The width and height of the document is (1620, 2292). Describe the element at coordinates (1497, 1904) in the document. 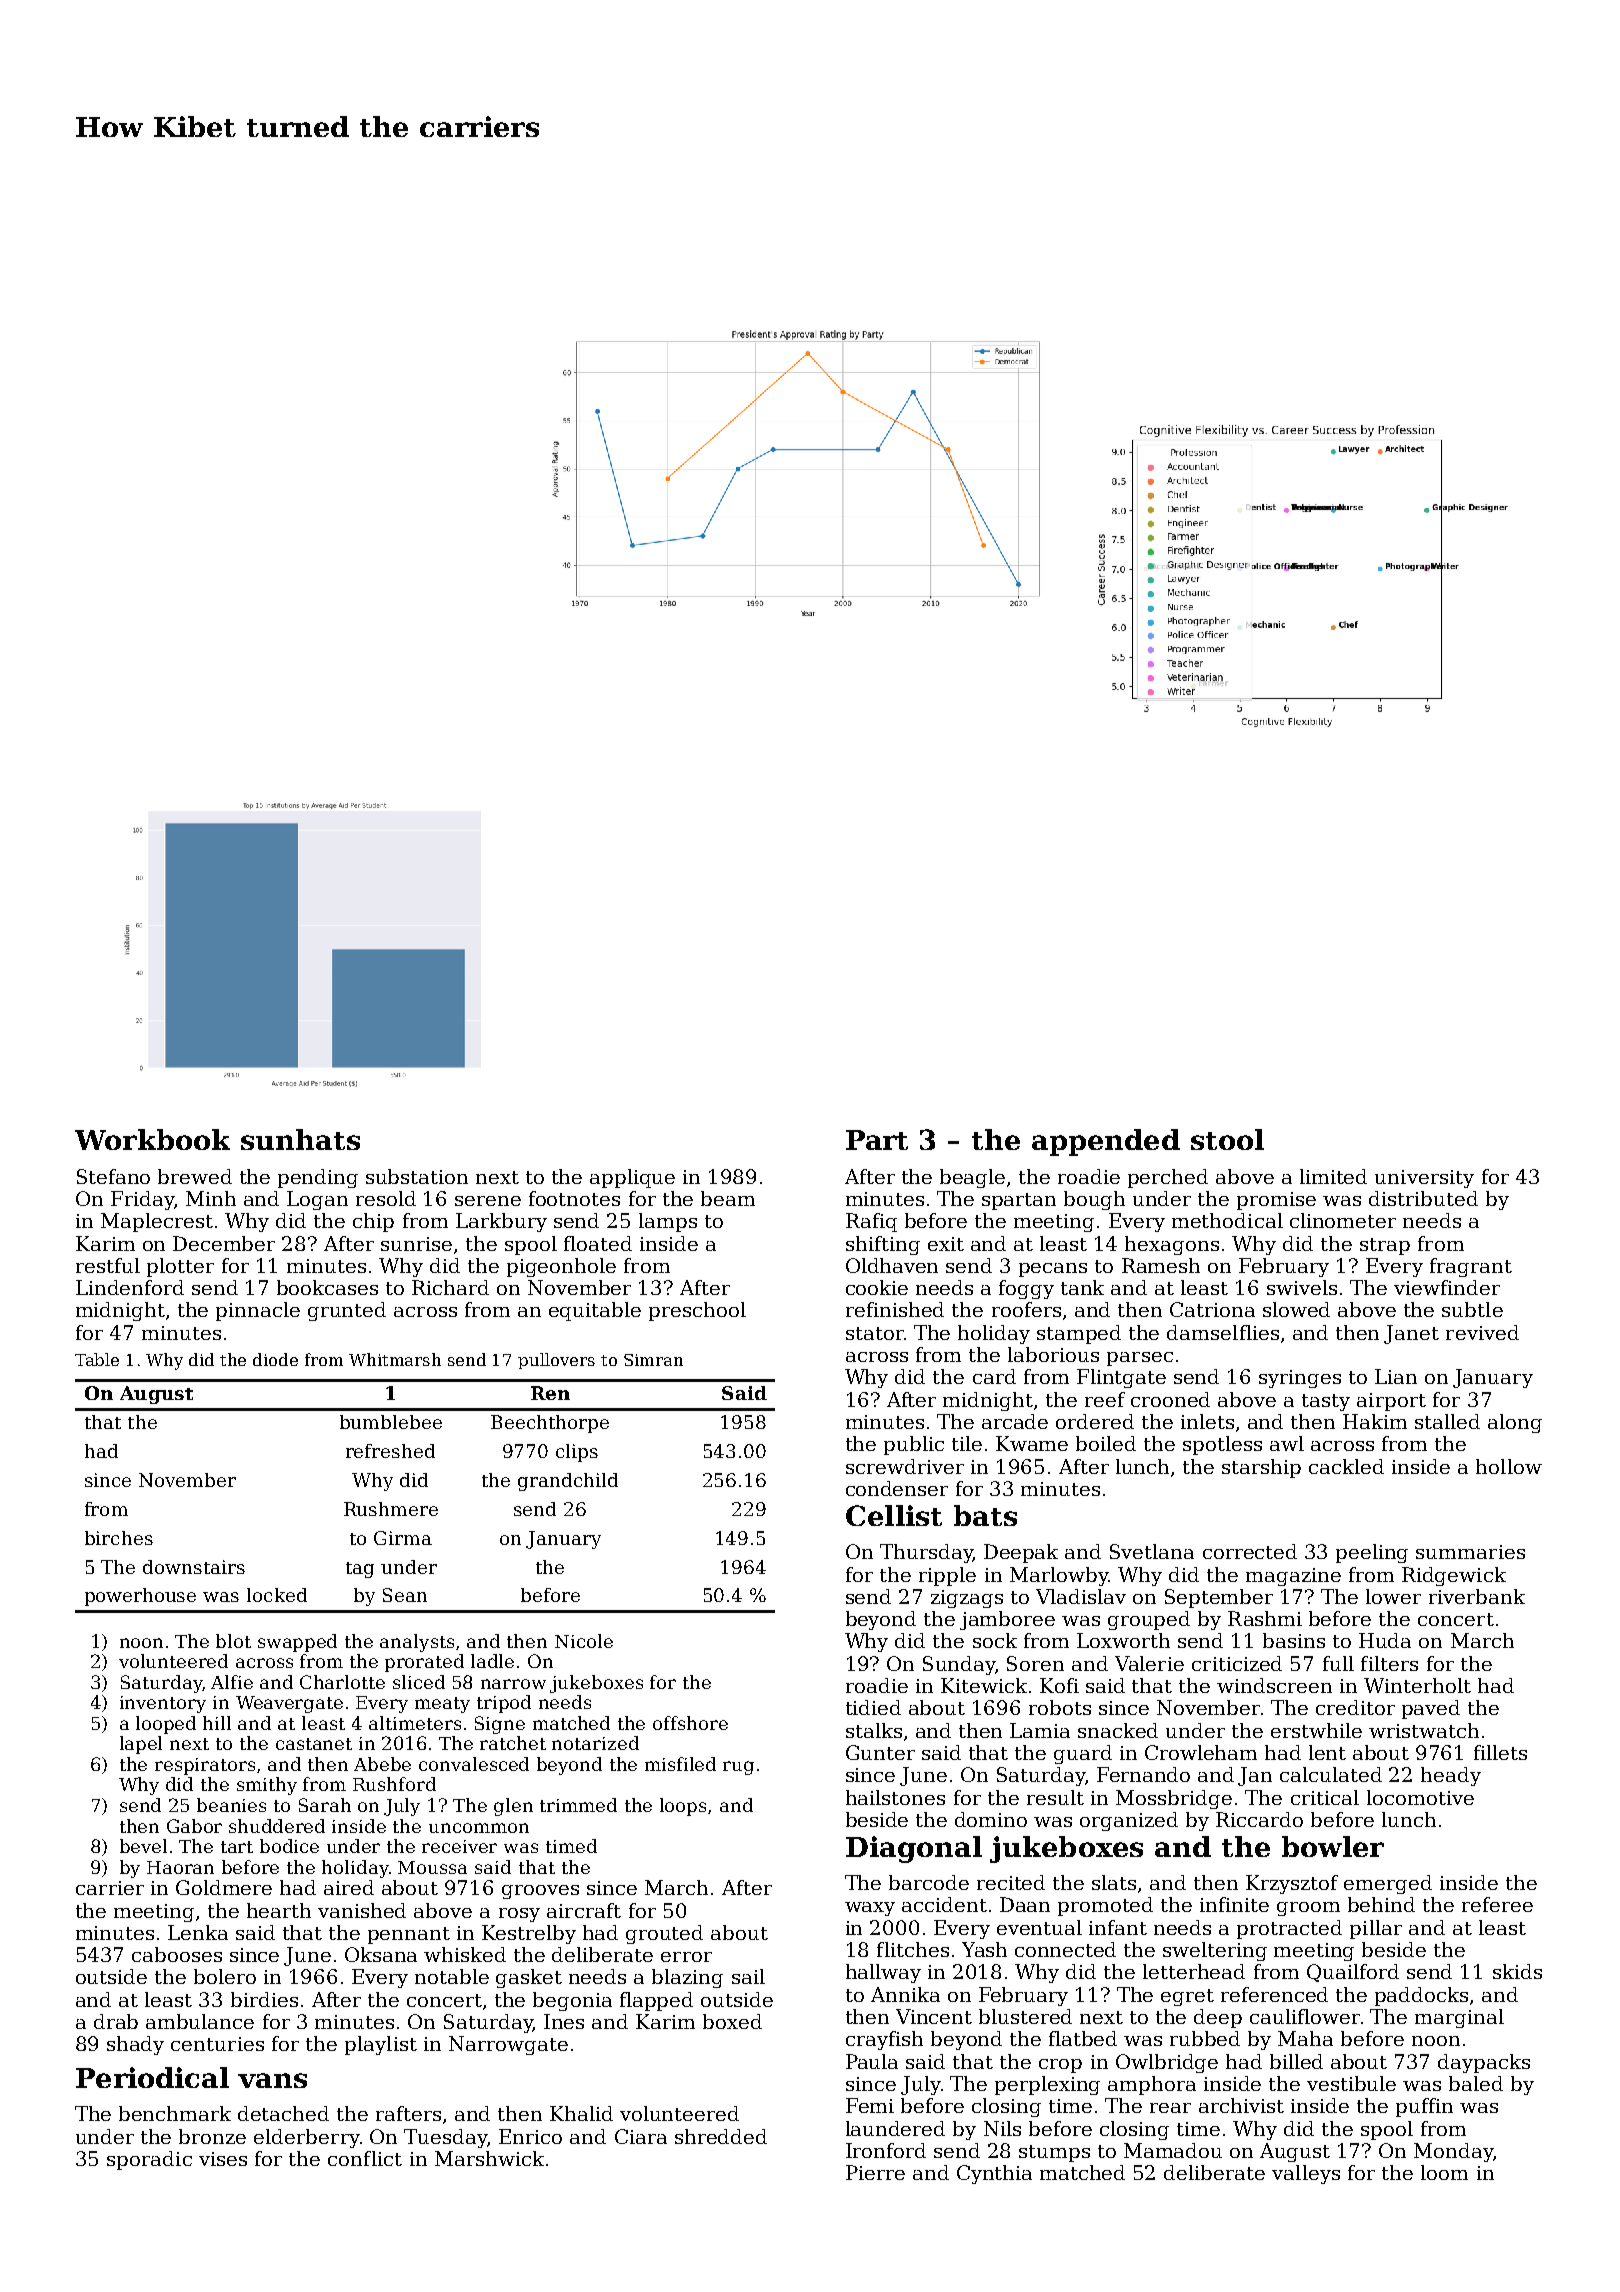

I see `referee` at that location.
